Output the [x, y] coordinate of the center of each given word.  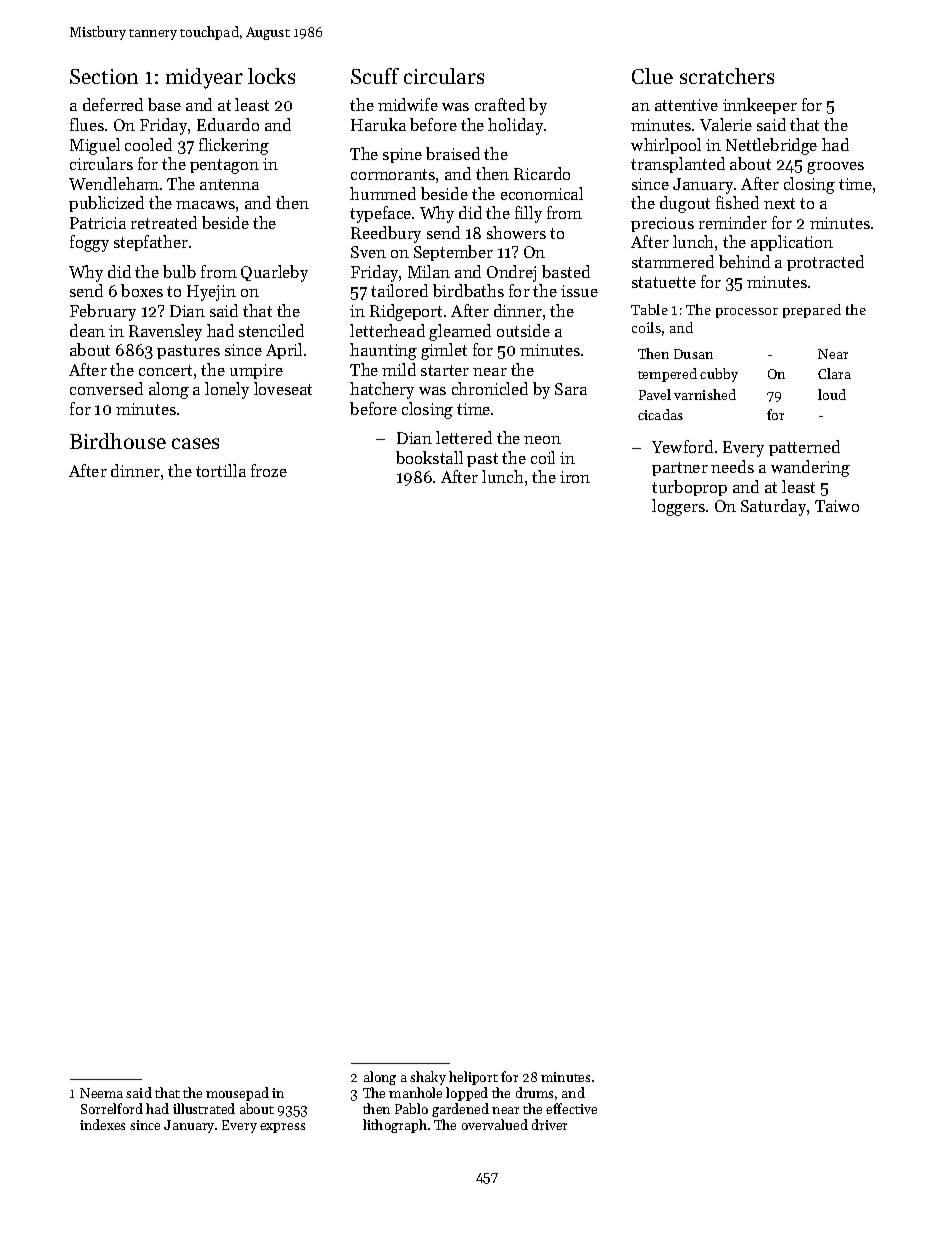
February [103, 312]
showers [516, 232]
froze [269, 470]
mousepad [237, 1094]
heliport [473, 1078]
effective [571, 1108]
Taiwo [837, 506]
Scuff [375, 76]
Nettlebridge [771, 146]
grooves [835, 168]
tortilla [221, 470]
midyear [204, 78]
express [282, 1128]
